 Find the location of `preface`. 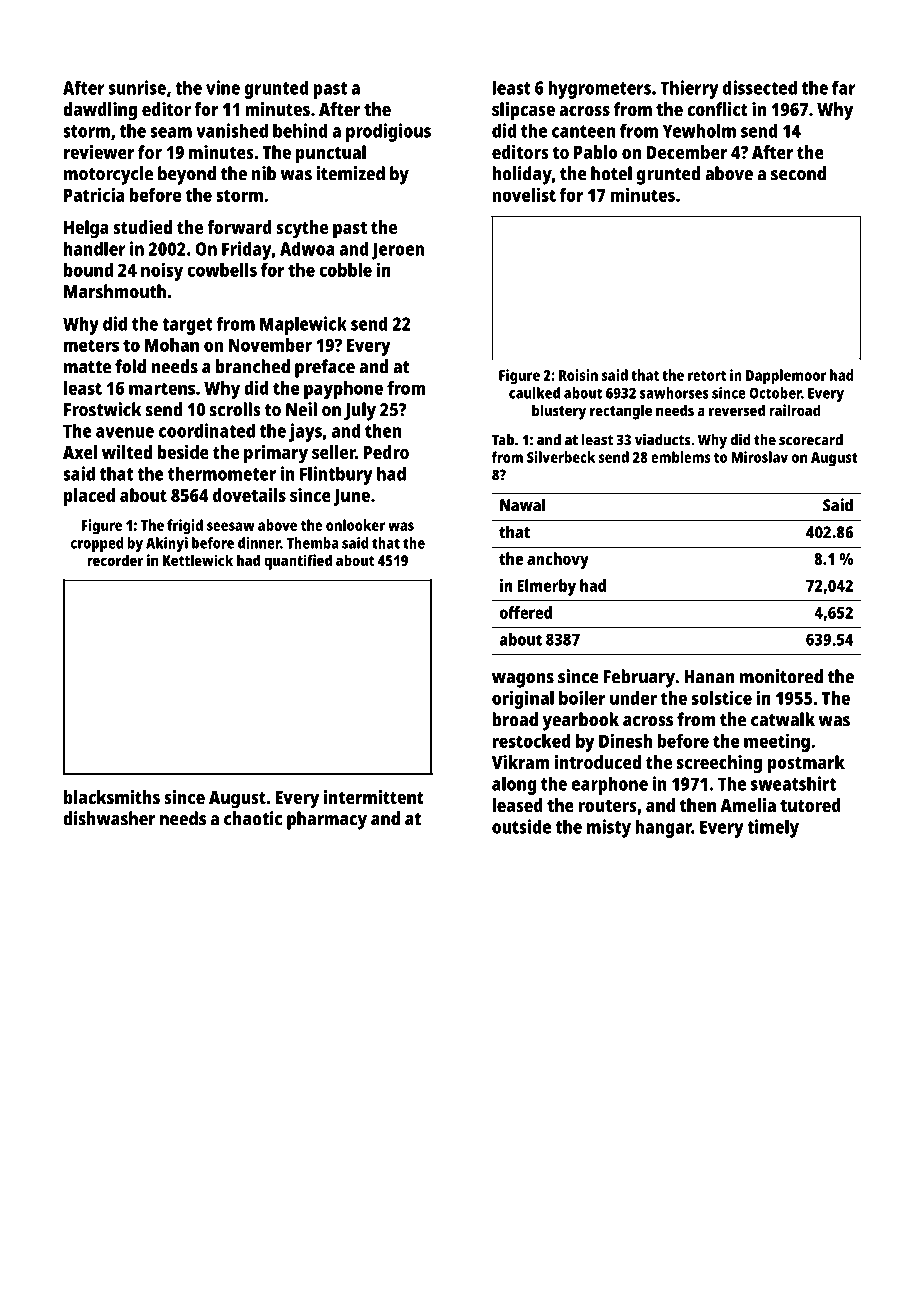

preface is located at coordinates (325, 368).
